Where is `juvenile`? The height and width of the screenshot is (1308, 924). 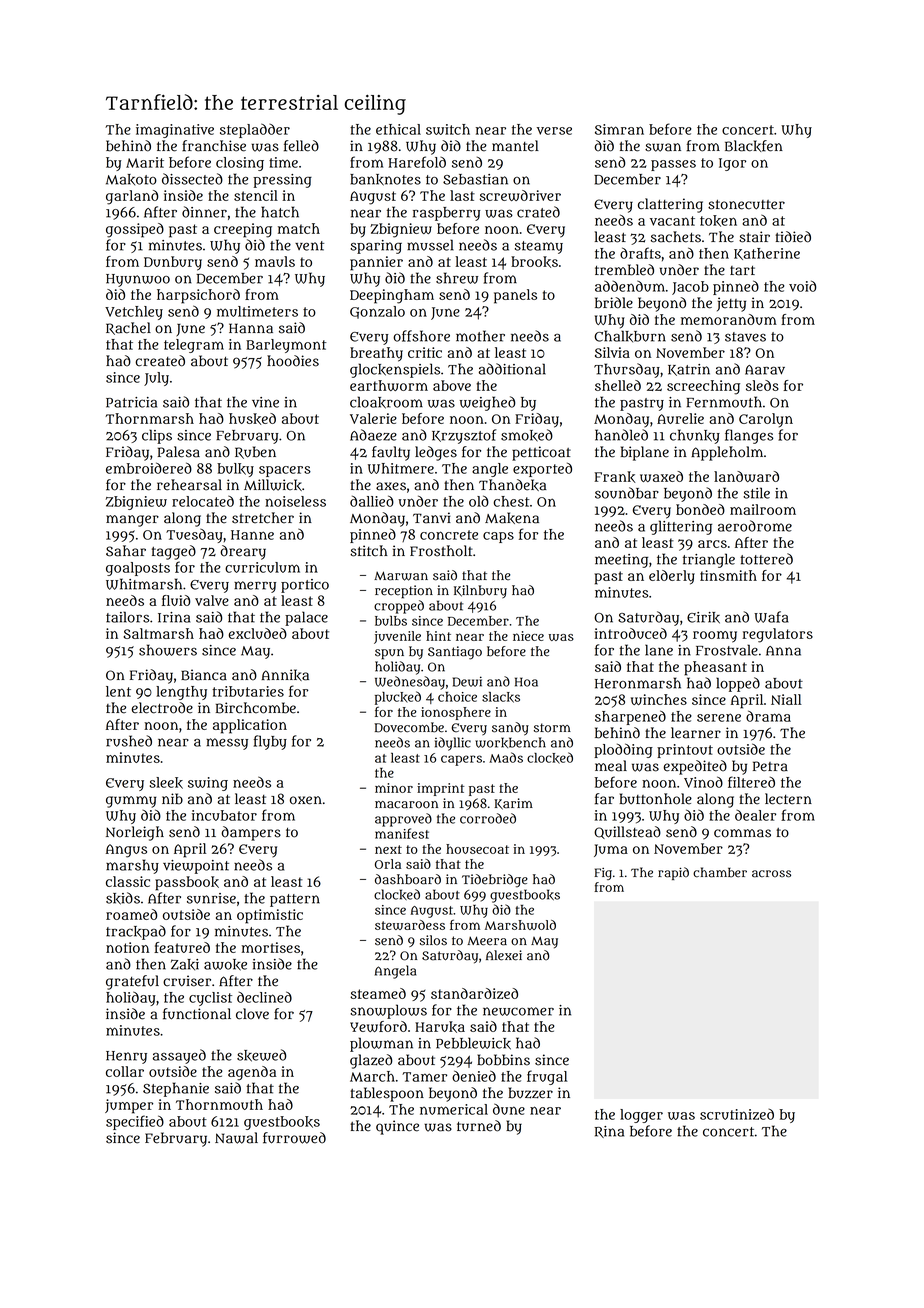 juvenile is located at coordinates (397, 637).
